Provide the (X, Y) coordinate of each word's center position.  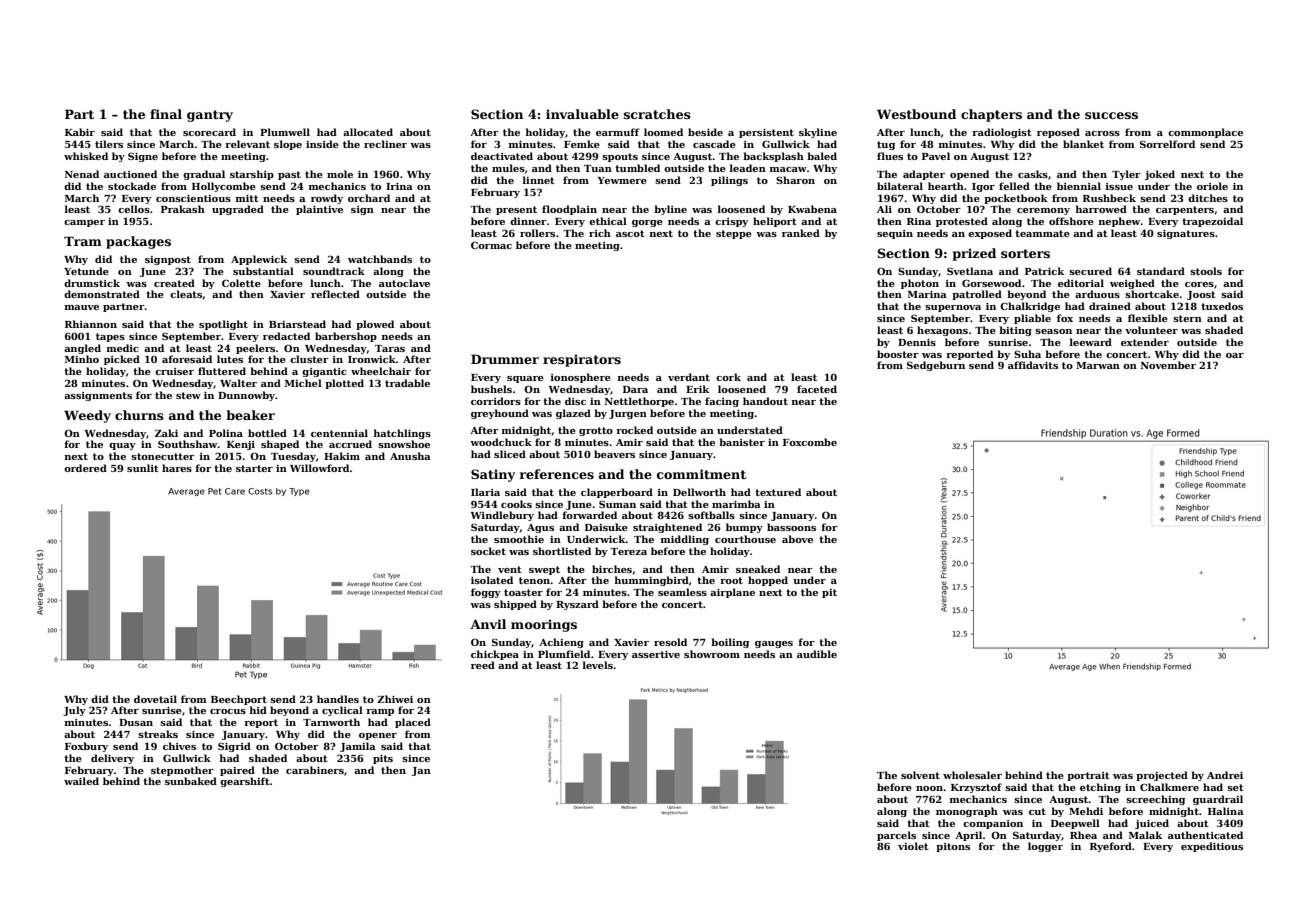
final (166, 114)
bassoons (791, 527)
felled (1014, 186)
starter (254, 468)
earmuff (618, 132)
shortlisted (562, 551)
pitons (953, 847)
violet (913, 846)
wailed (81, 781)
